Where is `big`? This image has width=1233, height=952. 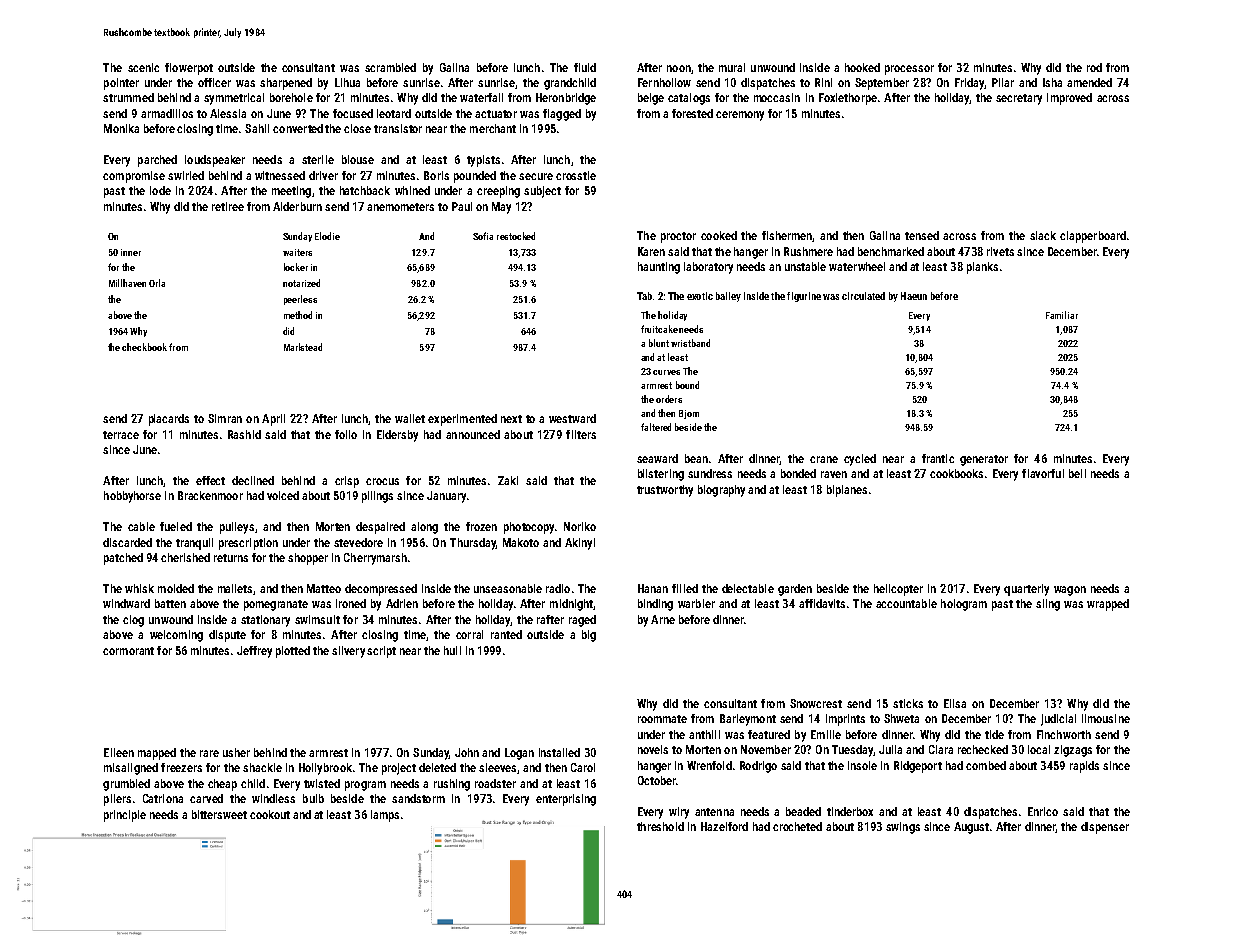
big is located at coordinates (589, 636).
